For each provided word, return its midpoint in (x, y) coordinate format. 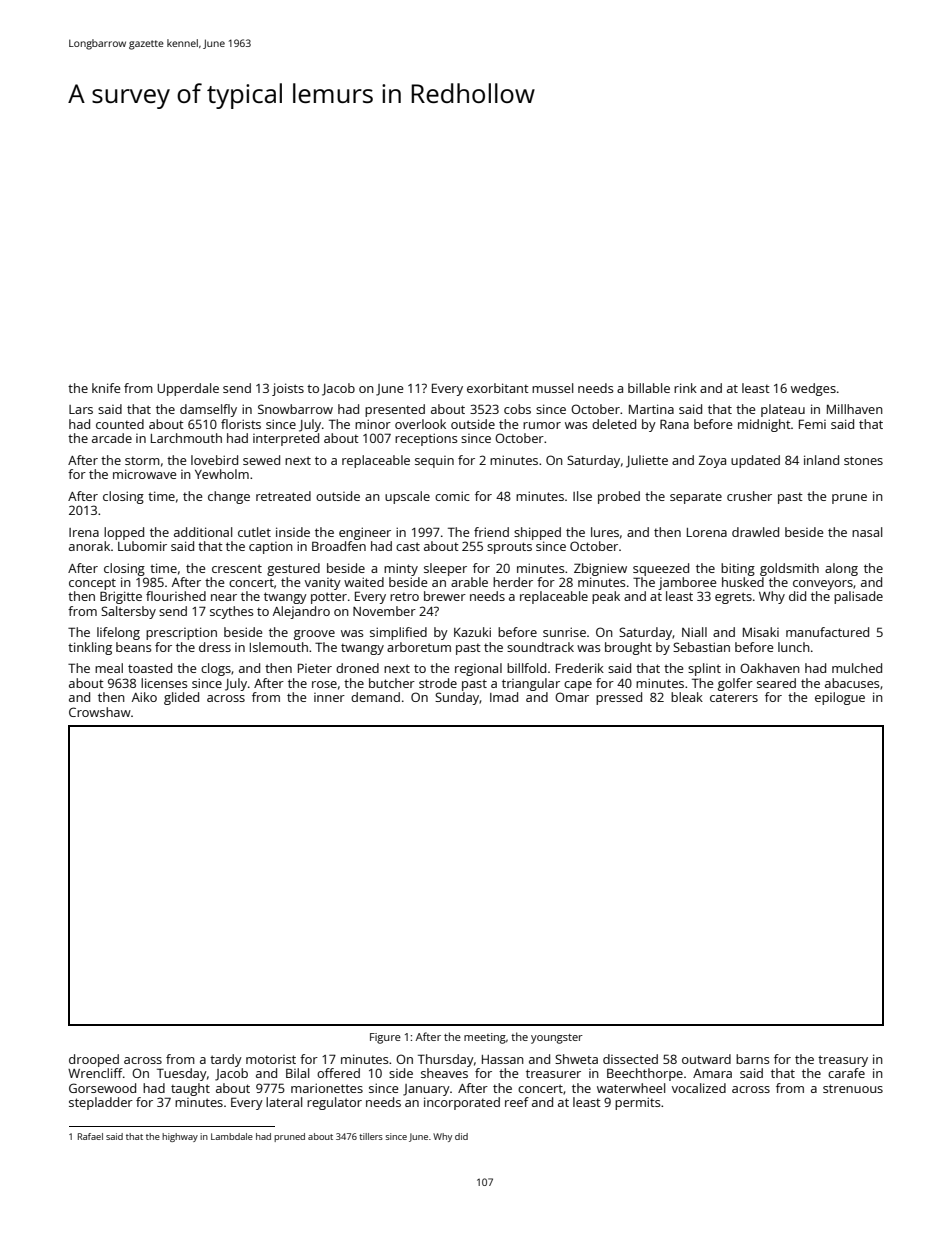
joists (288, 389)
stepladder (101, 1103)
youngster (557, 1039)
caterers (734, 697)
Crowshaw (100, 712)
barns (753, 1059)
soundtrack (540, 647)
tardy (226, 1060)
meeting (485, 1038)
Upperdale (188, 389)
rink (685, 388)
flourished (176, 596)
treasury (843, 1061)
